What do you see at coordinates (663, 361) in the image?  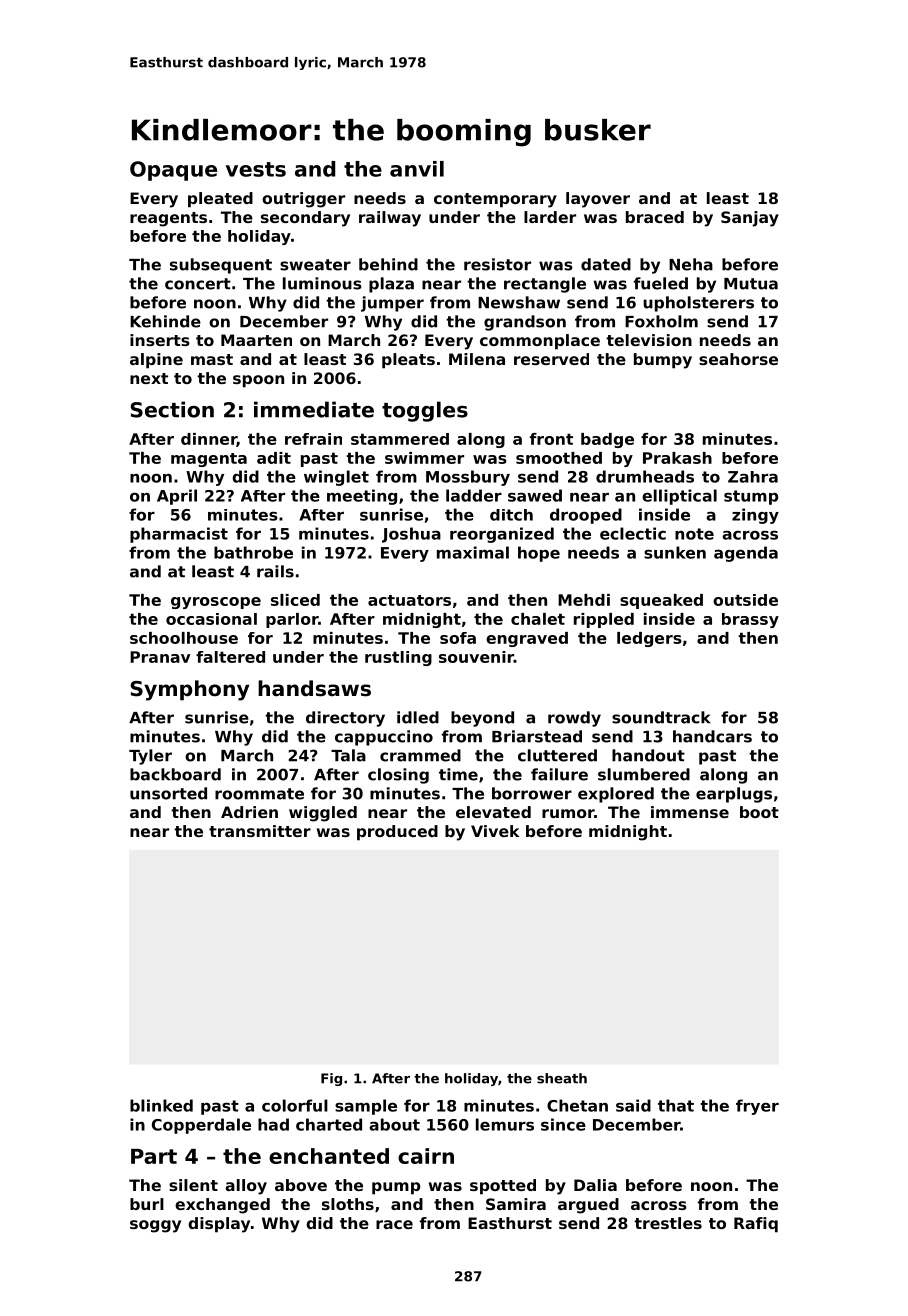 I see `bumpy` at bounding box center [663, 361].
